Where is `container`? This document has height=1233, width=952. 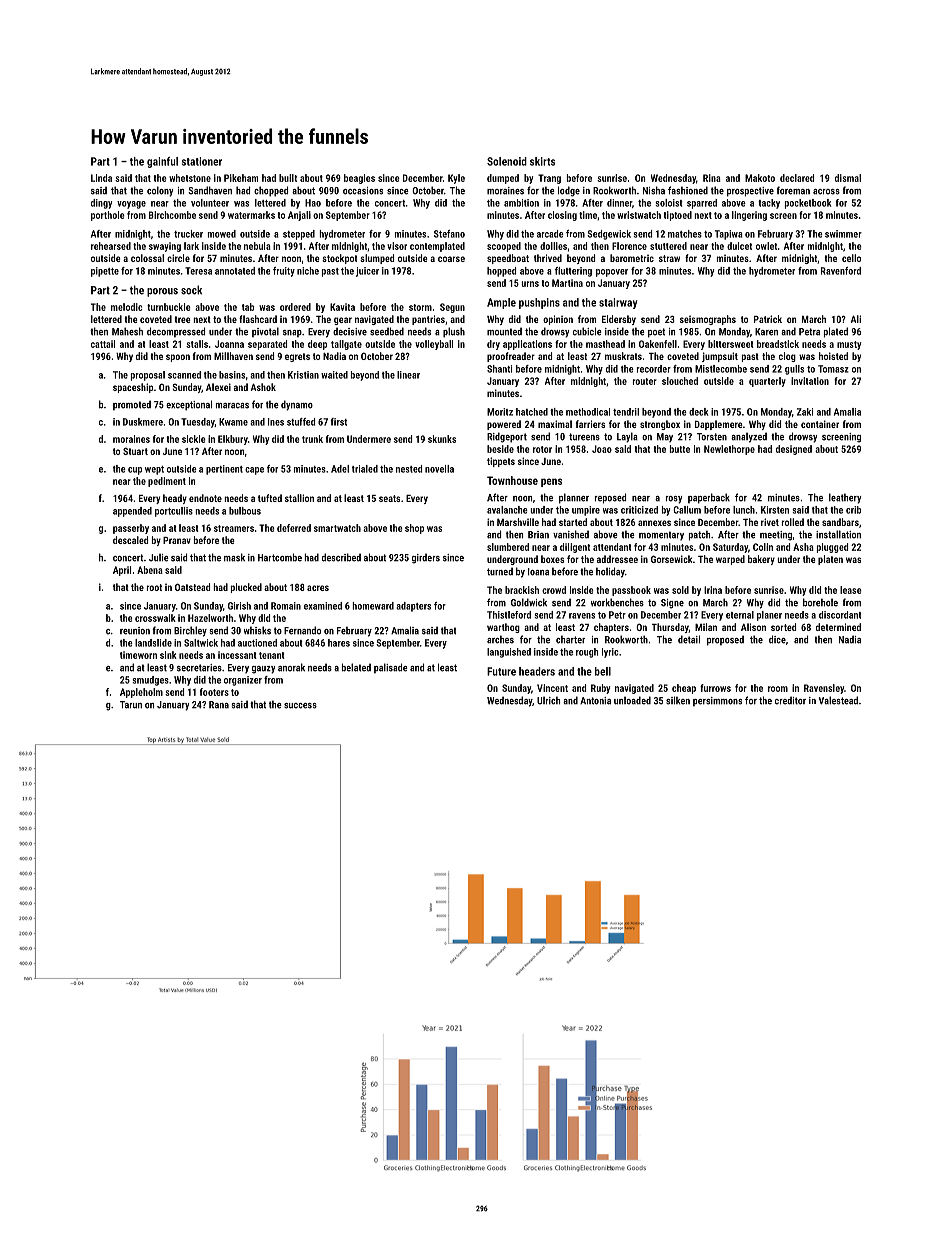 container is located at coordinates (820, 424).
